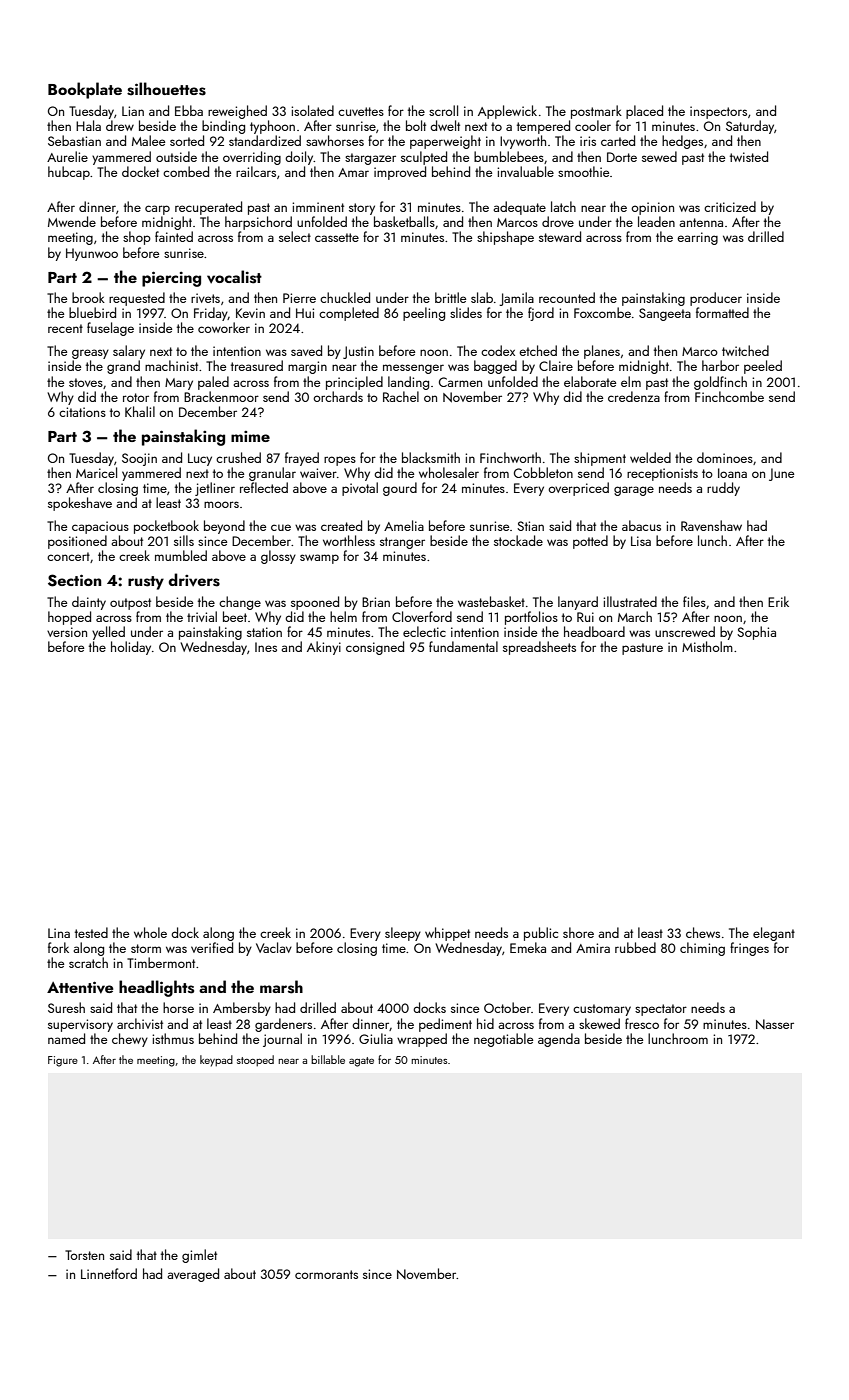 The width and height of the screenshot is (849, 1400). I want to click on placed, so click(644, 112).
